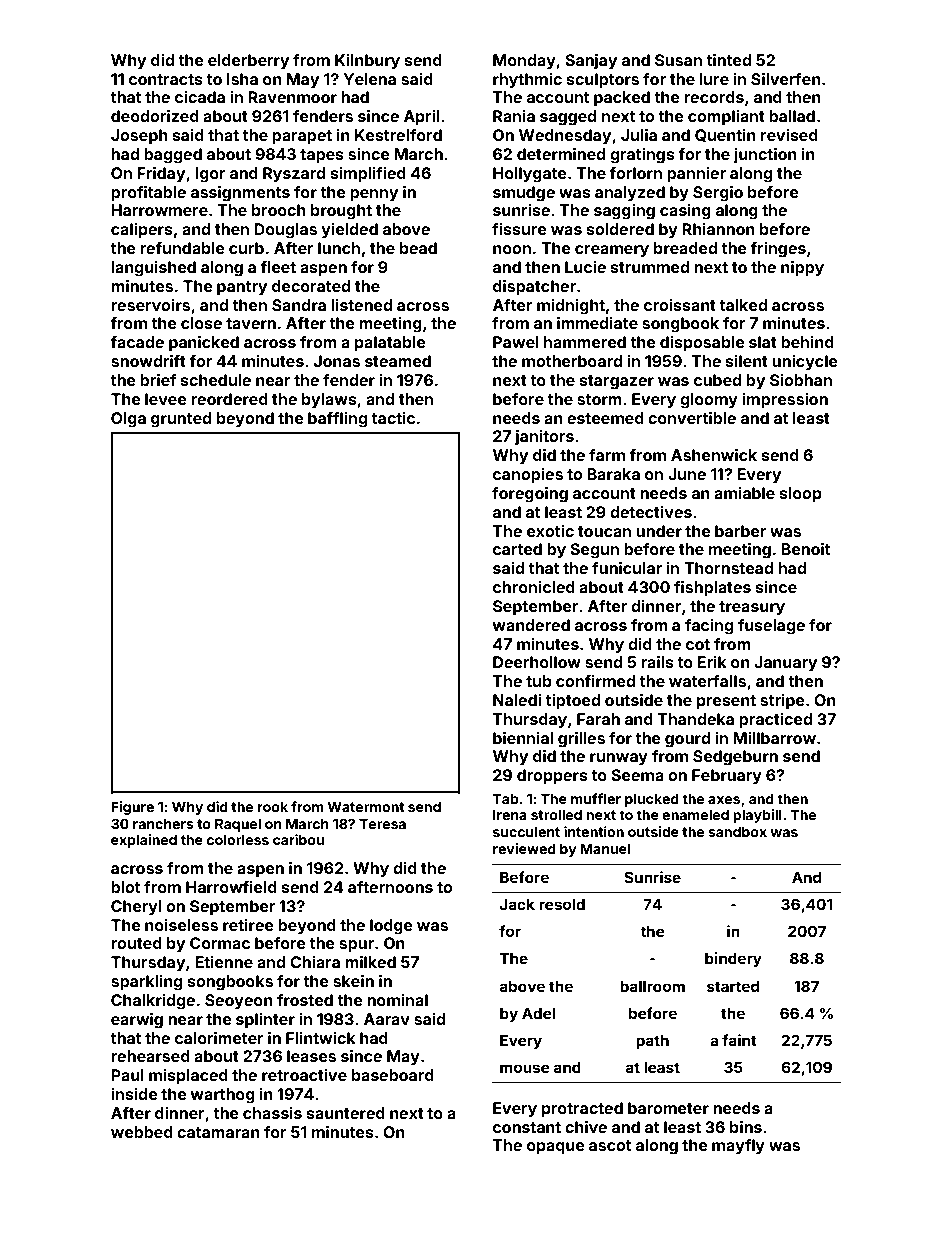  Describe the element at coordinates (786, 79) in the screenshot. I see `Silverfen` at that location.
